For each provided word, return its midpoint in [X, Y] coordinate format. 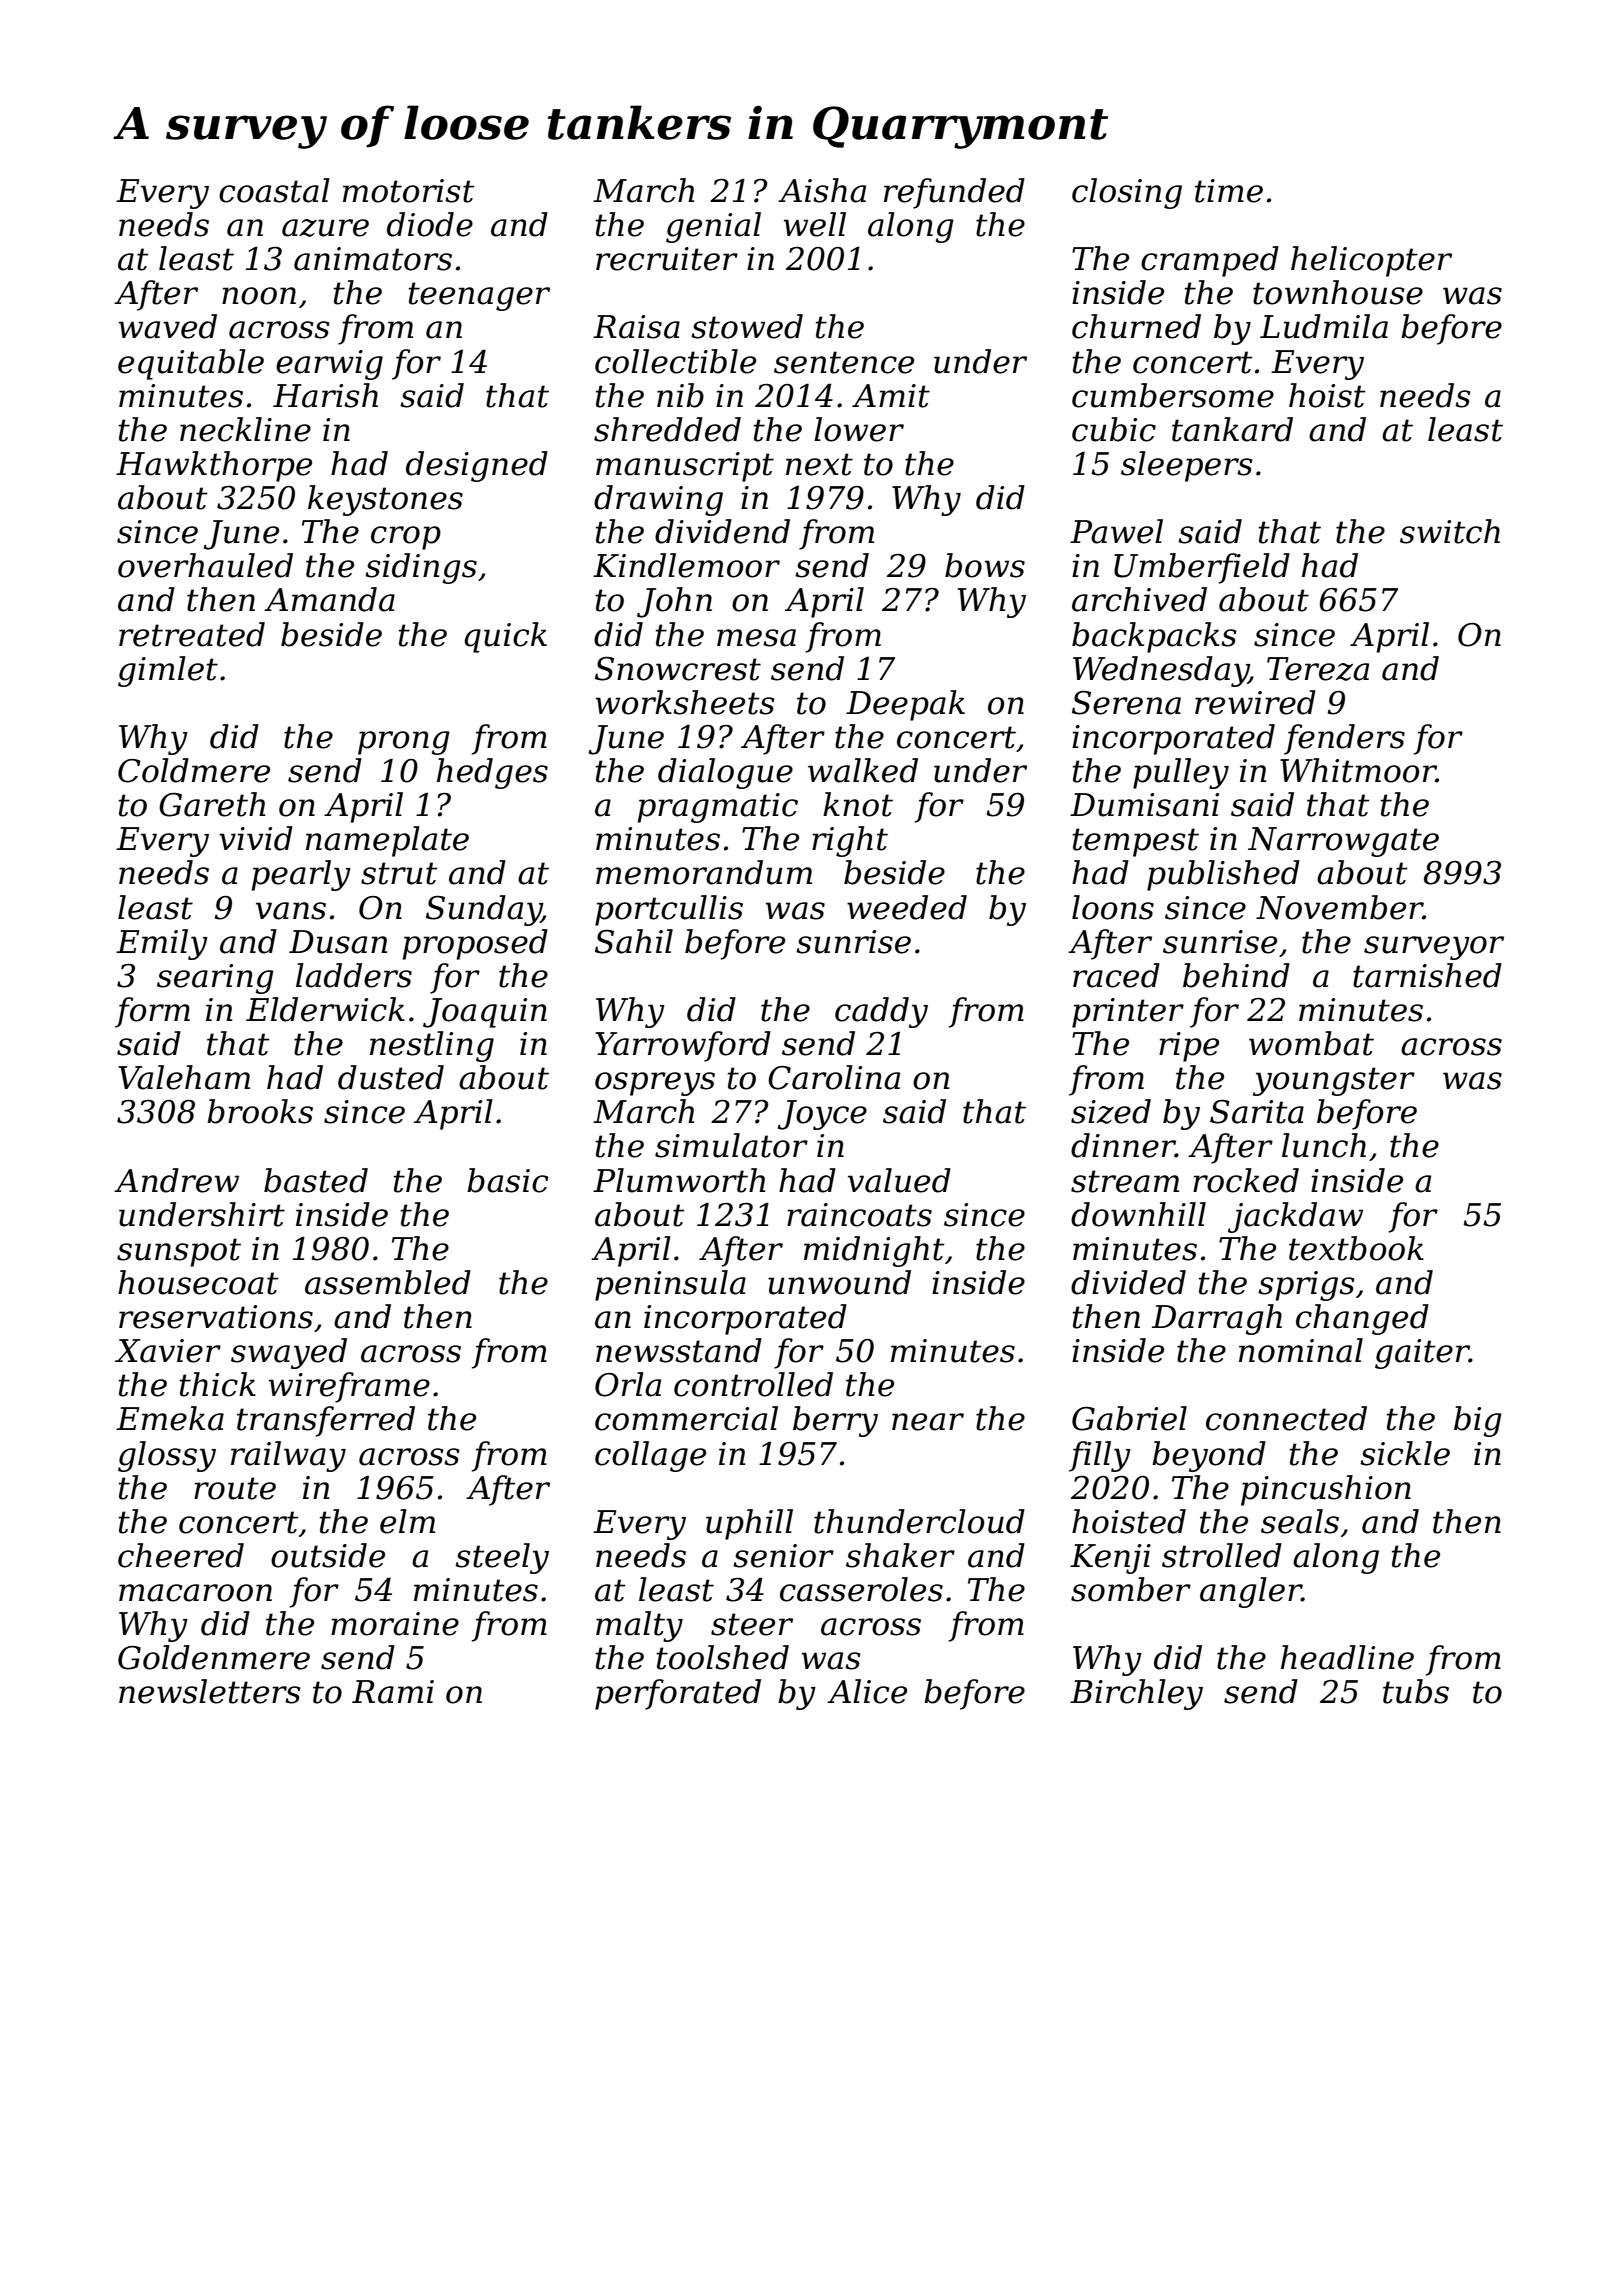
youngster [1334, 1081]
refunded [954, 193]
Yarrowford [683, 1046]
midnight [874, 1251]
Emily [162, 944]
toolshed [723, 1657]
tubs [1416, 1691]
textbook [1356, 1248]
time [1229, 191]
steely [502, 1558]
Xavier [168, 1351]
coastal [274, 190]
